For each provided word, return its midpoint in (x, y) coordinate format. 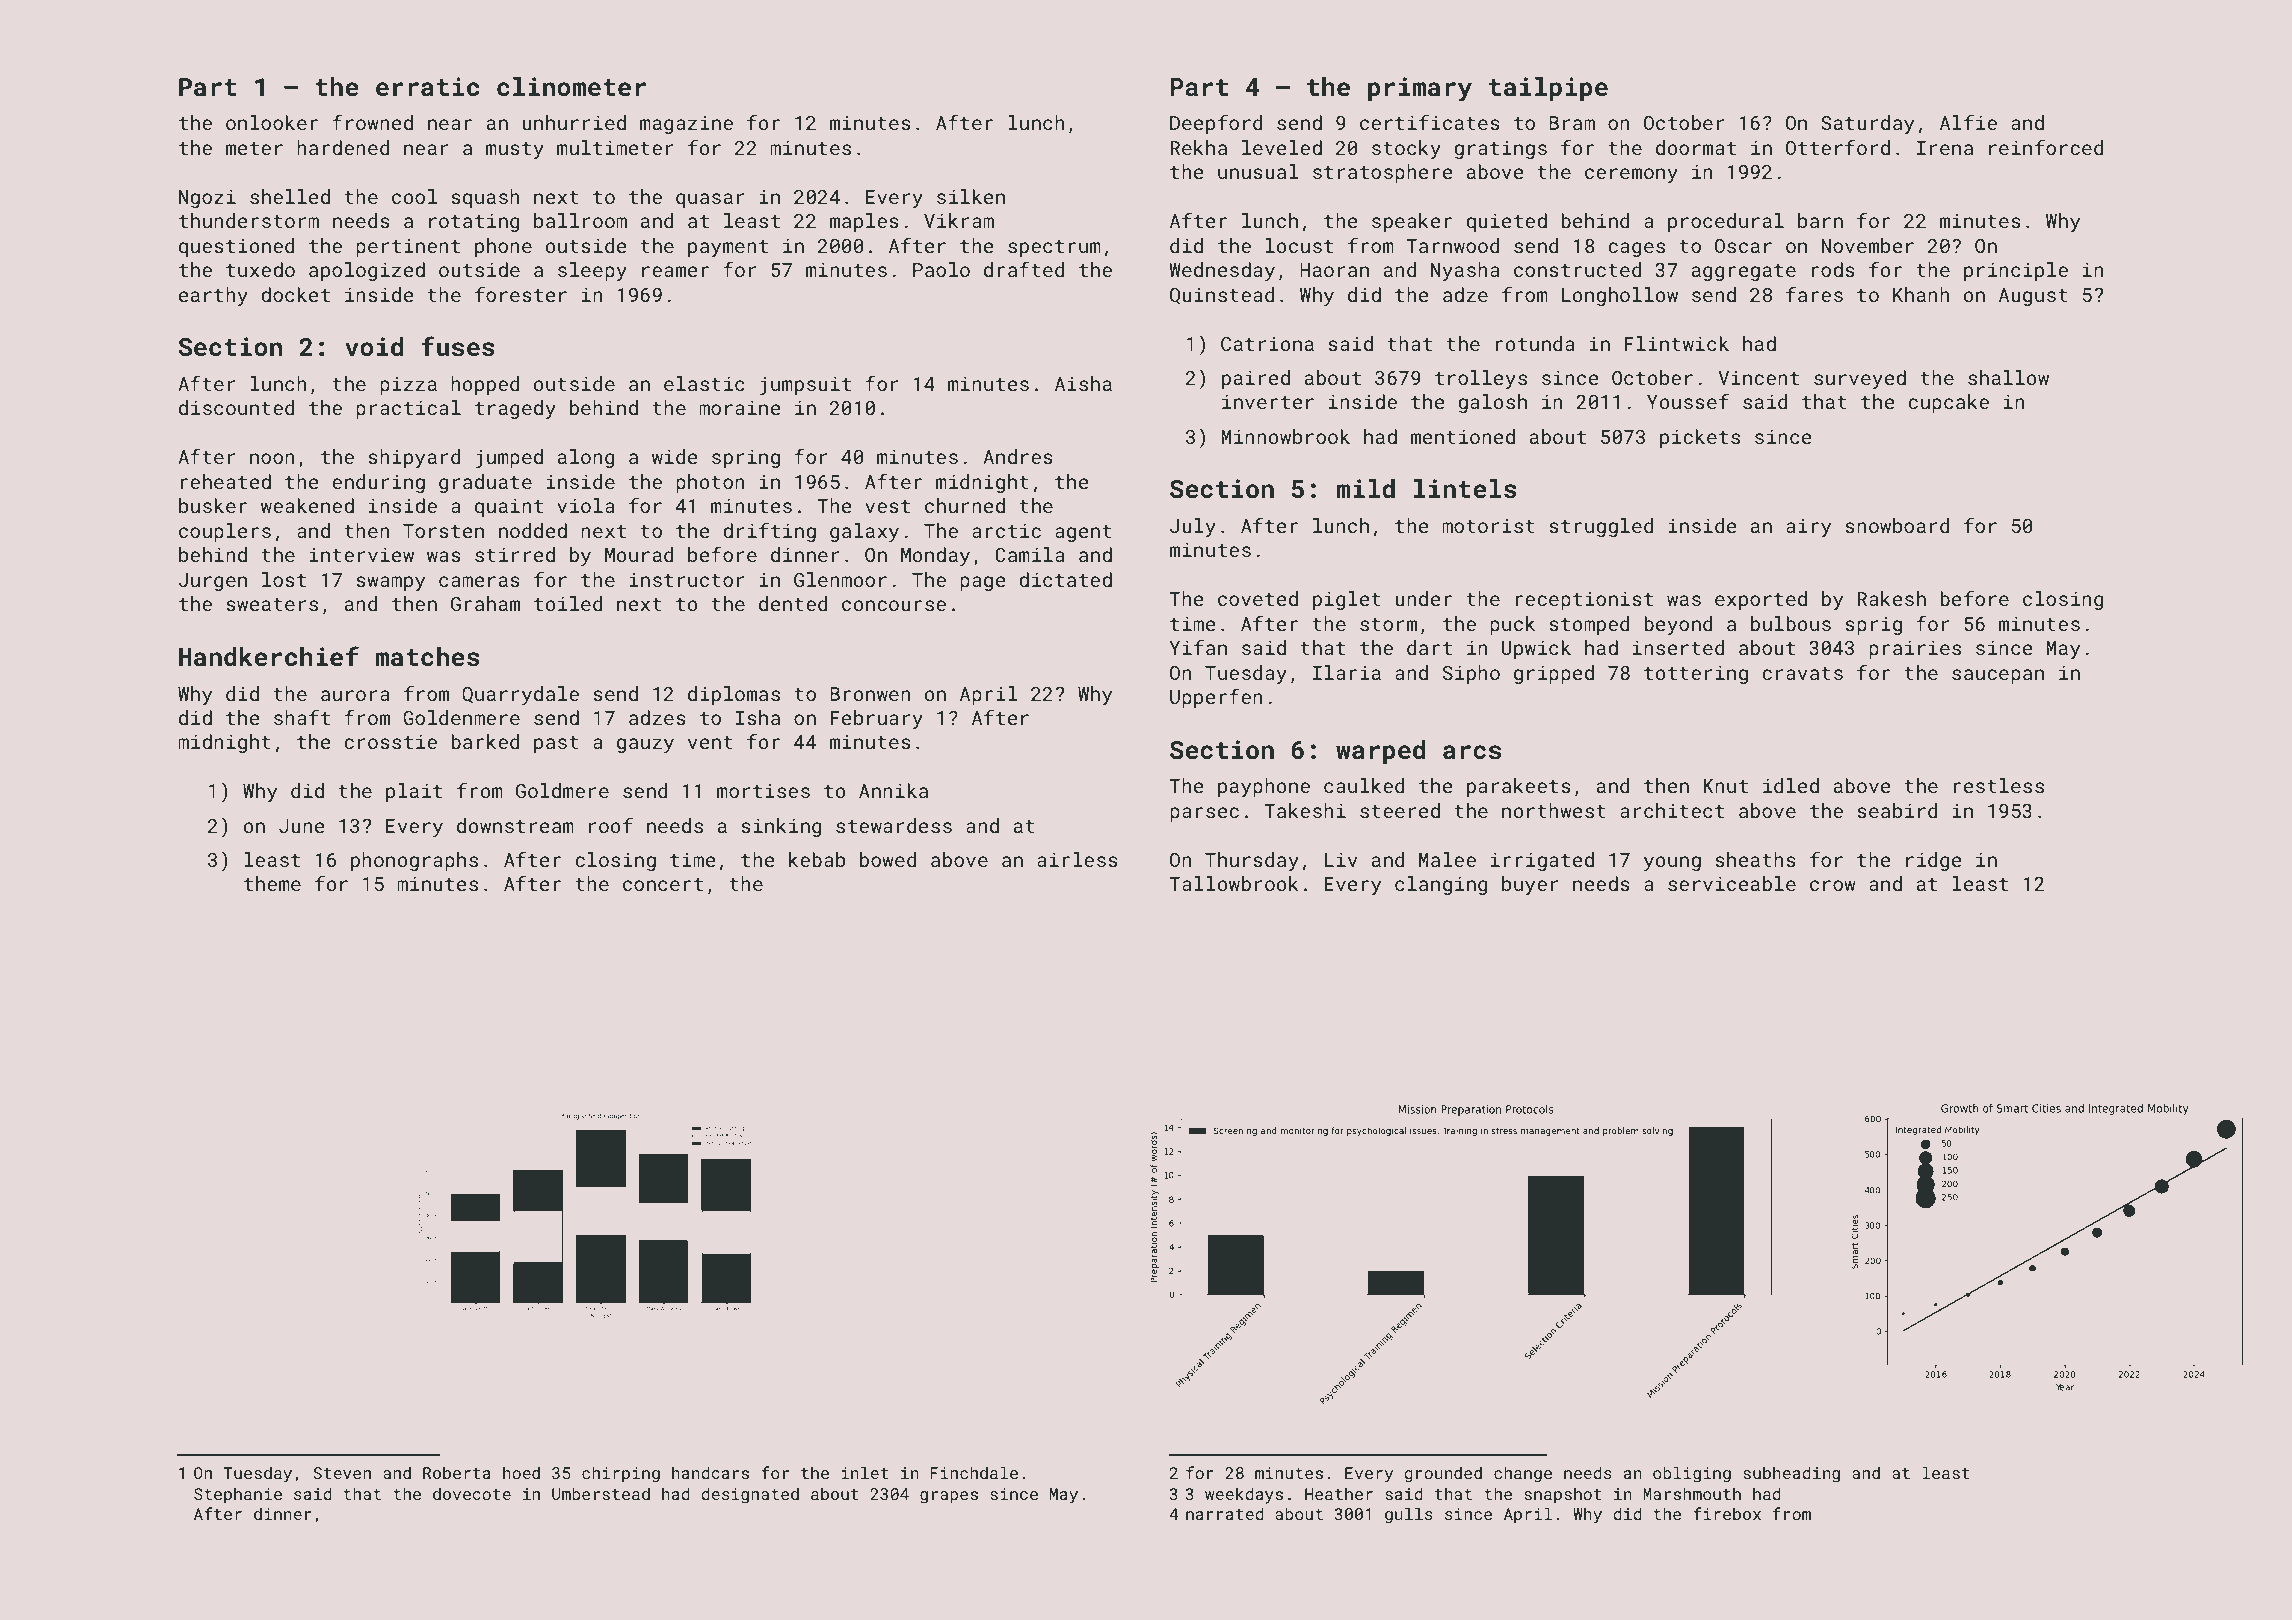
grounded (1443, 1474)
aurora (355, 695)
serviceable (1732, 883)
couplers (225, 532)
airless (1077, 859)
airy (1808, 528)
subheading (1791, 1474)
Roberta (457, 1472)
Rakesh (1891, 598)
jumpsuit (805, 386)
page (983, 583)
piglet (1347, 600)
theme (272, 883)
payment (728, 248)
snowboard (1897, 525)
